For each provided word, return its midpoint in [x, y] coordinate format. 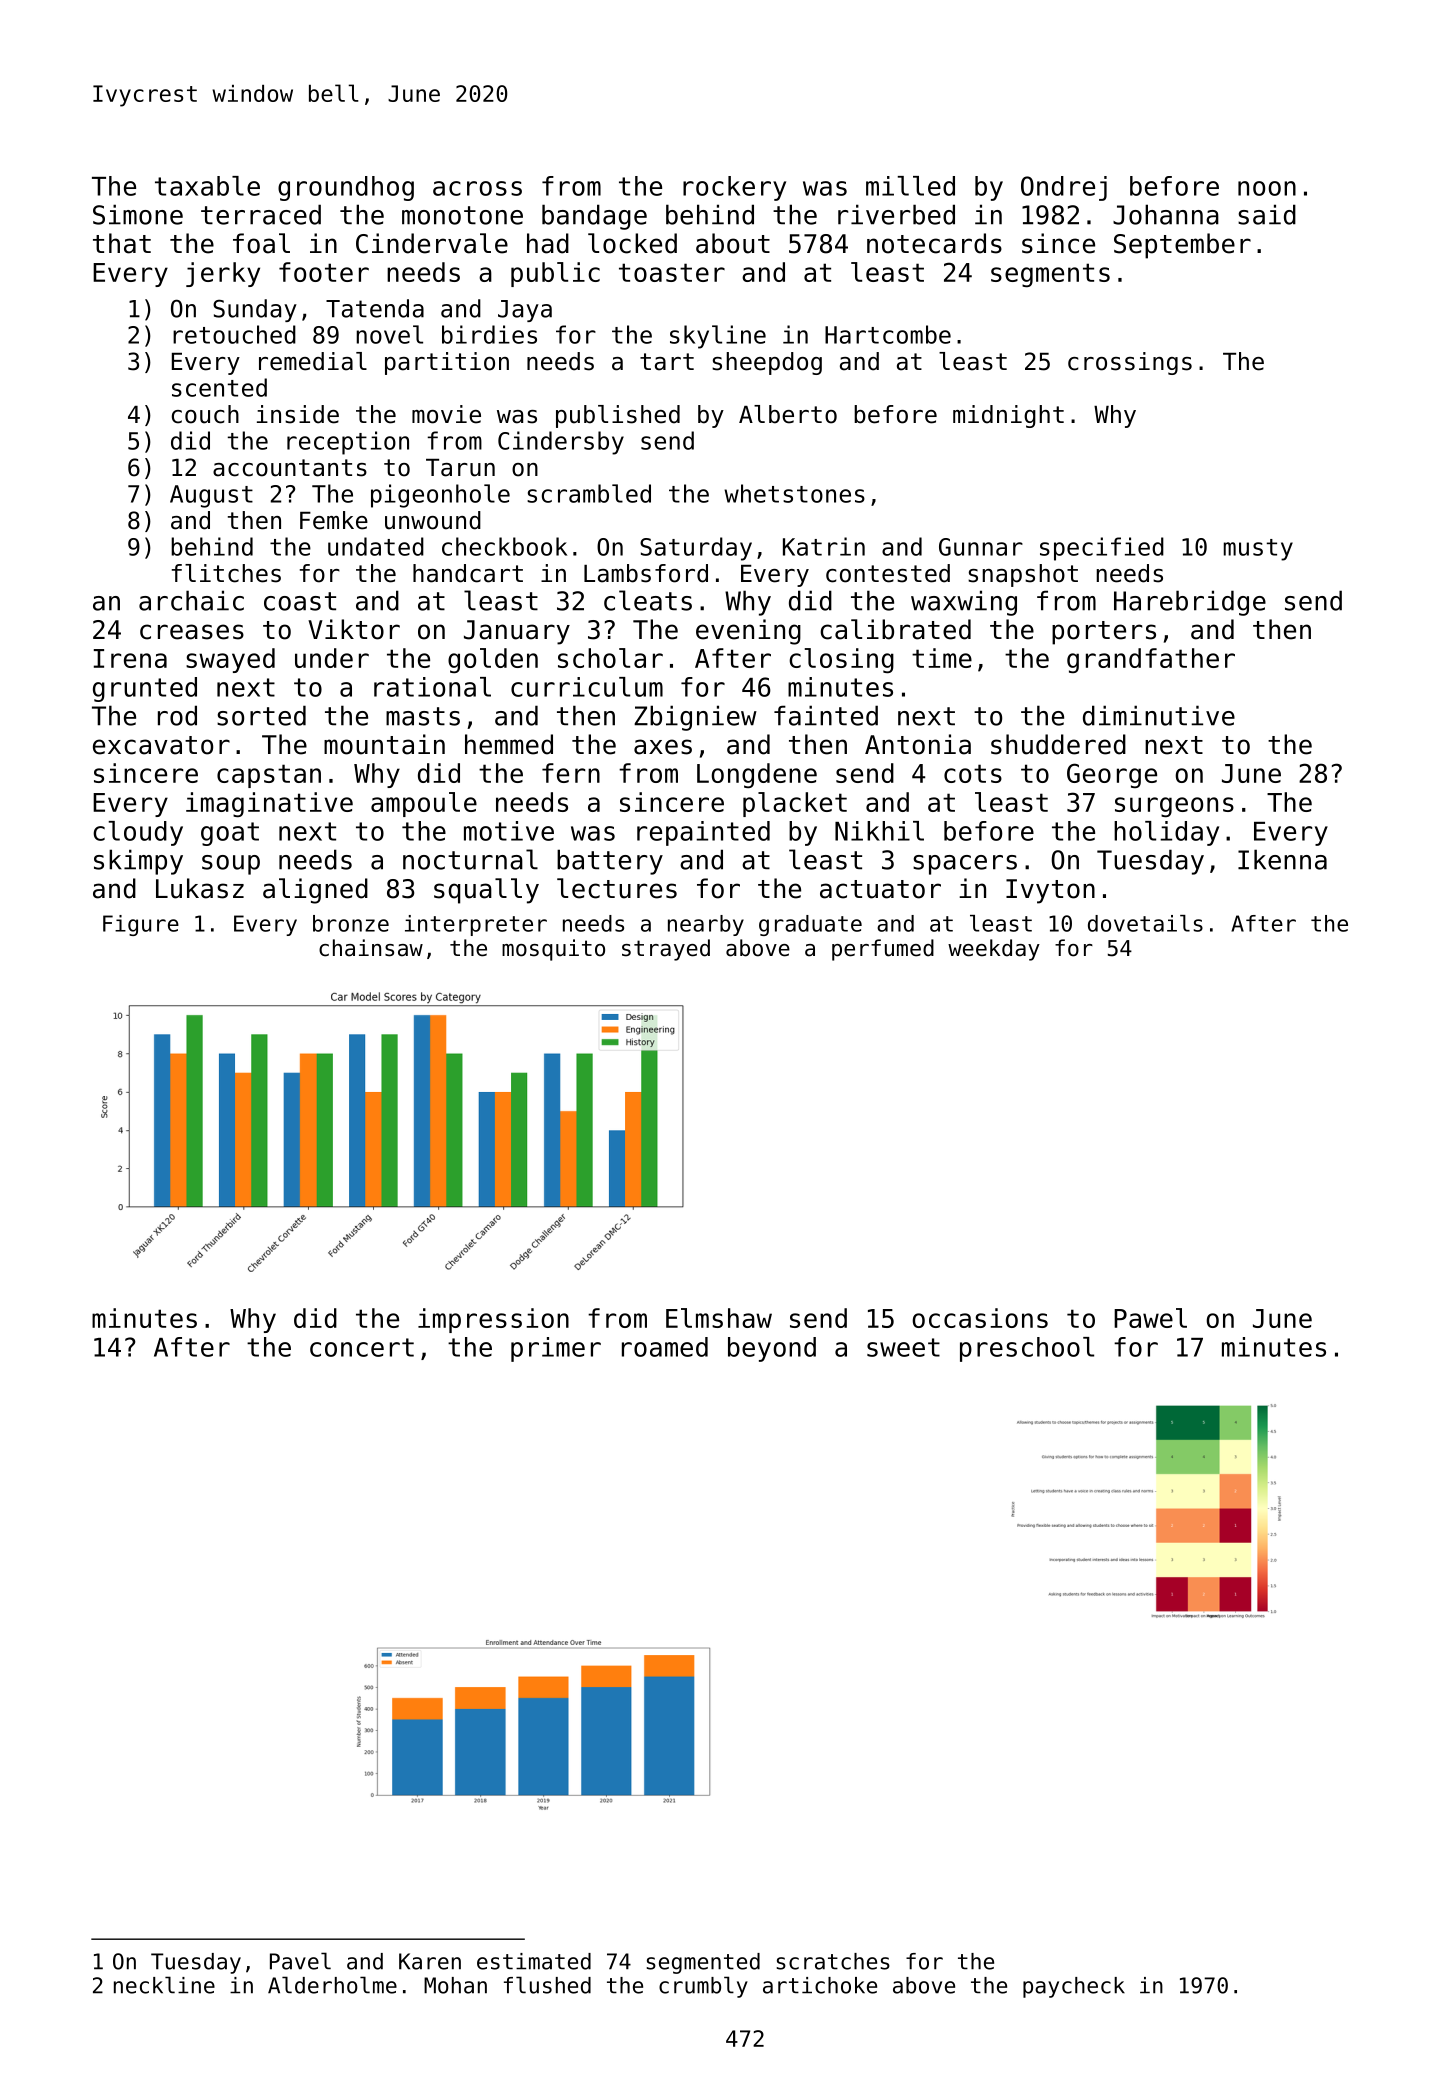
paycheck [1074, 1987]
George [1112, 775]
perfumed [883, 950]
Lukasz [200, 888]
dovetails [1145, 923]
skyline [718, 337]
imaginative [269, 804]
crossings [1130, 363]
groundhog [346, 188]
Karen [430, 1961]
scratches [833, 1961]
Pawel [1150, 1318]
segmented [703, 1963]
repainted [703, 833]
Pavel [300, 1961]
